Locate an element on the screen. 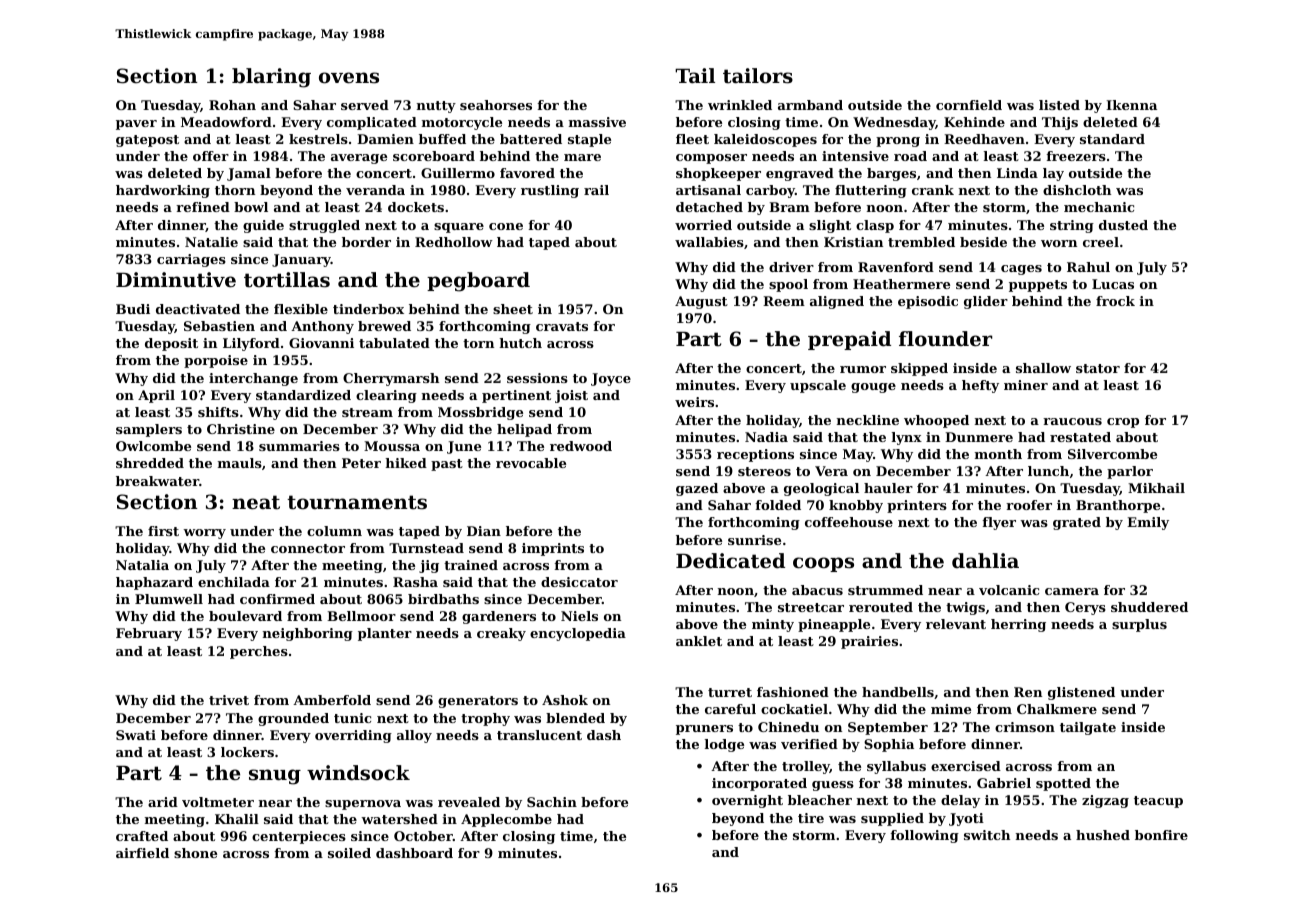 The width and height of the screenshot is (1308, 924). parlor is located at coordinates (1130, 472).
